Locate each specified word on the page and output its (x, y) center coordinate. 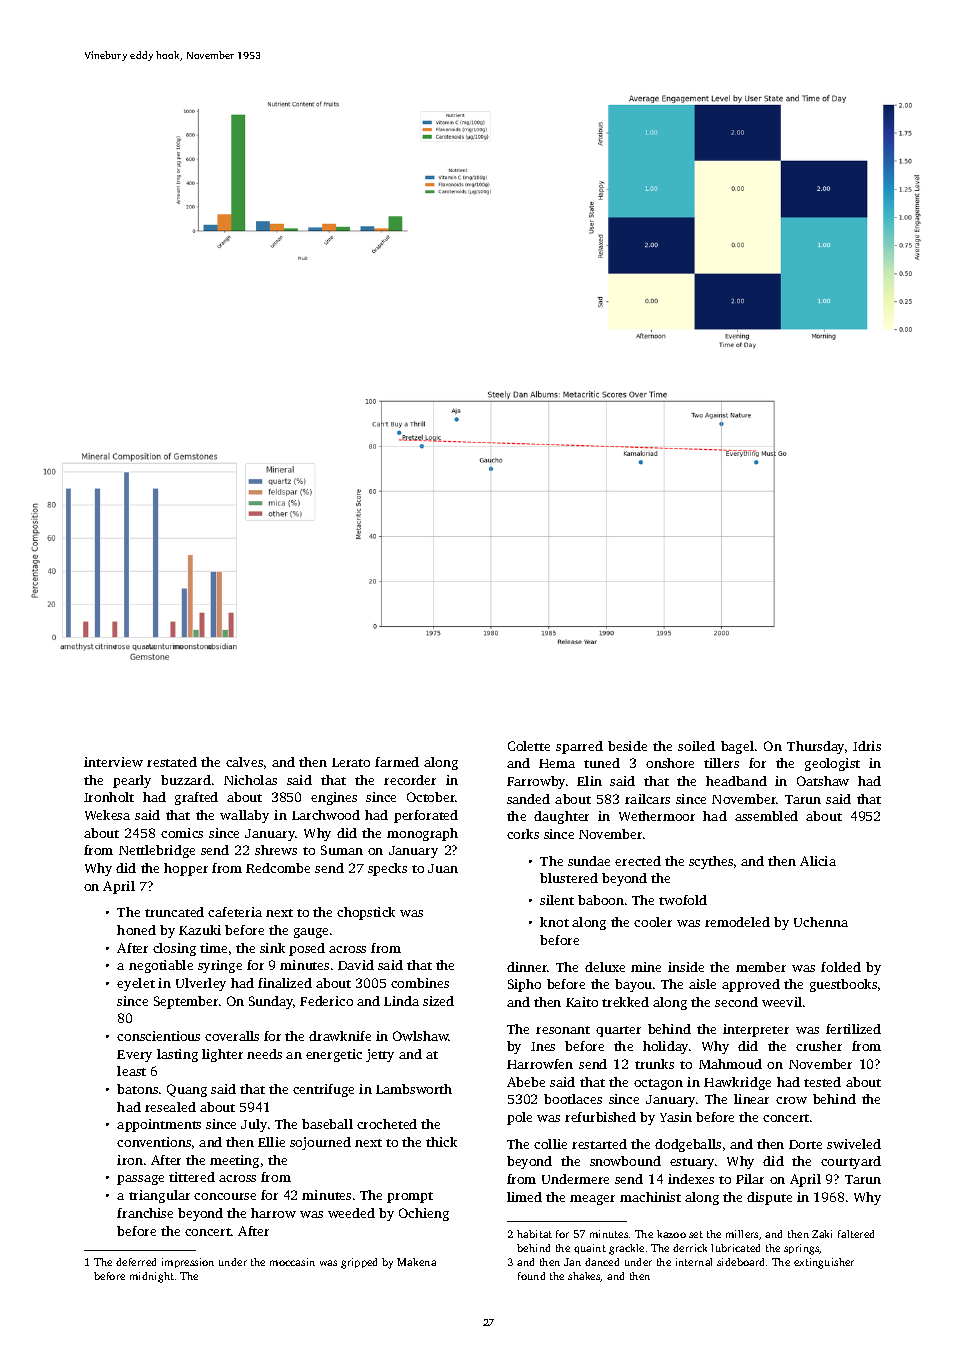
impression (188, 1263)
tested (822, 1082)
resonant (563, 1030)
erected (638, 861)
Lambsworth (414, 1089)
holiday (665, 1047)
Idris (867, 746)
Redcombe (278, 868)
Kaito (582, 1002)
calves (244, 762)
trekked (625, 1002)
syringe (220, 966)
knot (554, 922)
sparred (579, 747)
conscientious (158, 1036)
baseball (327, 1124)
